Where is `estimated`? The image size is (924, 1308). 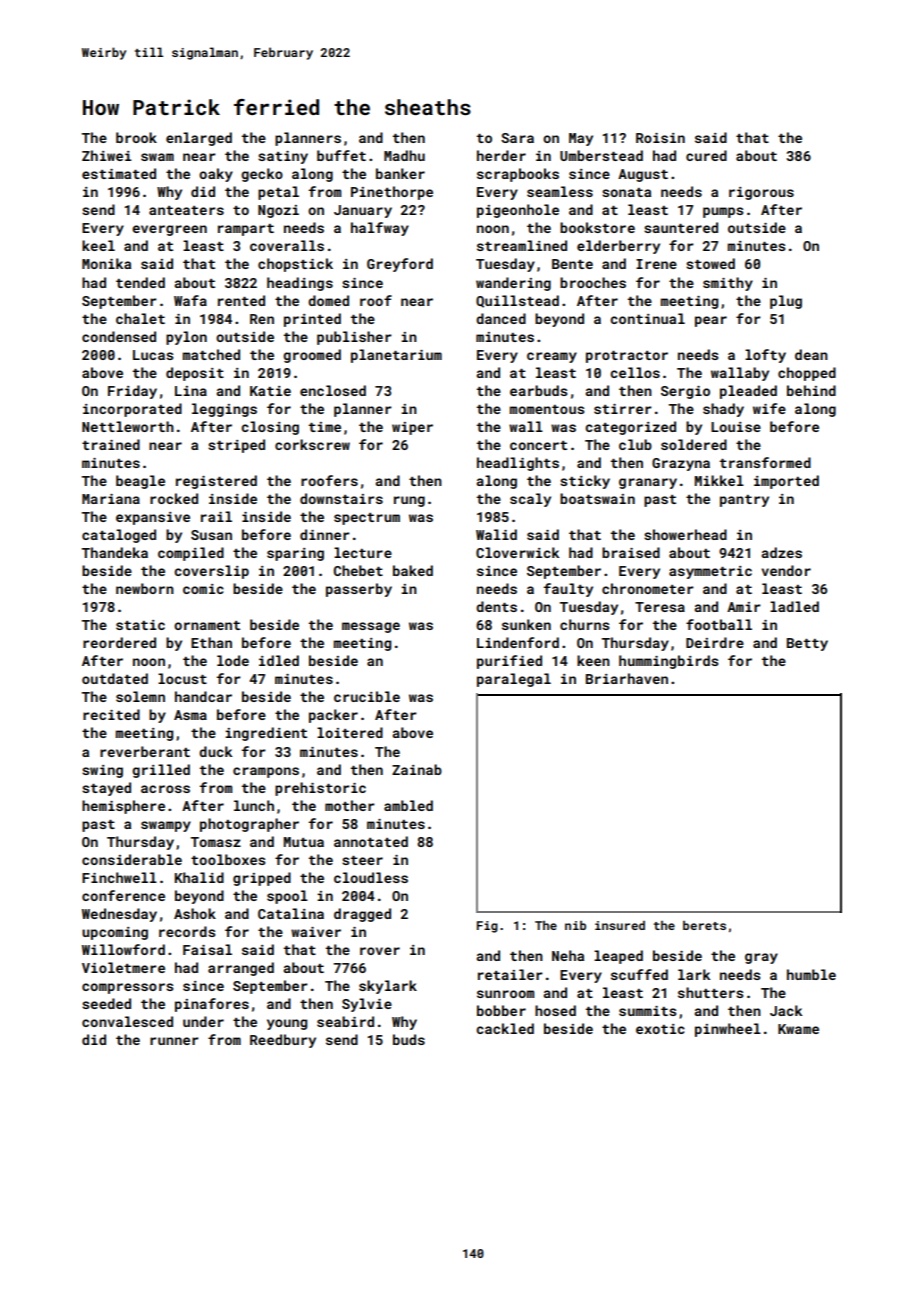
estimated is located at coordinates (119, 173).
